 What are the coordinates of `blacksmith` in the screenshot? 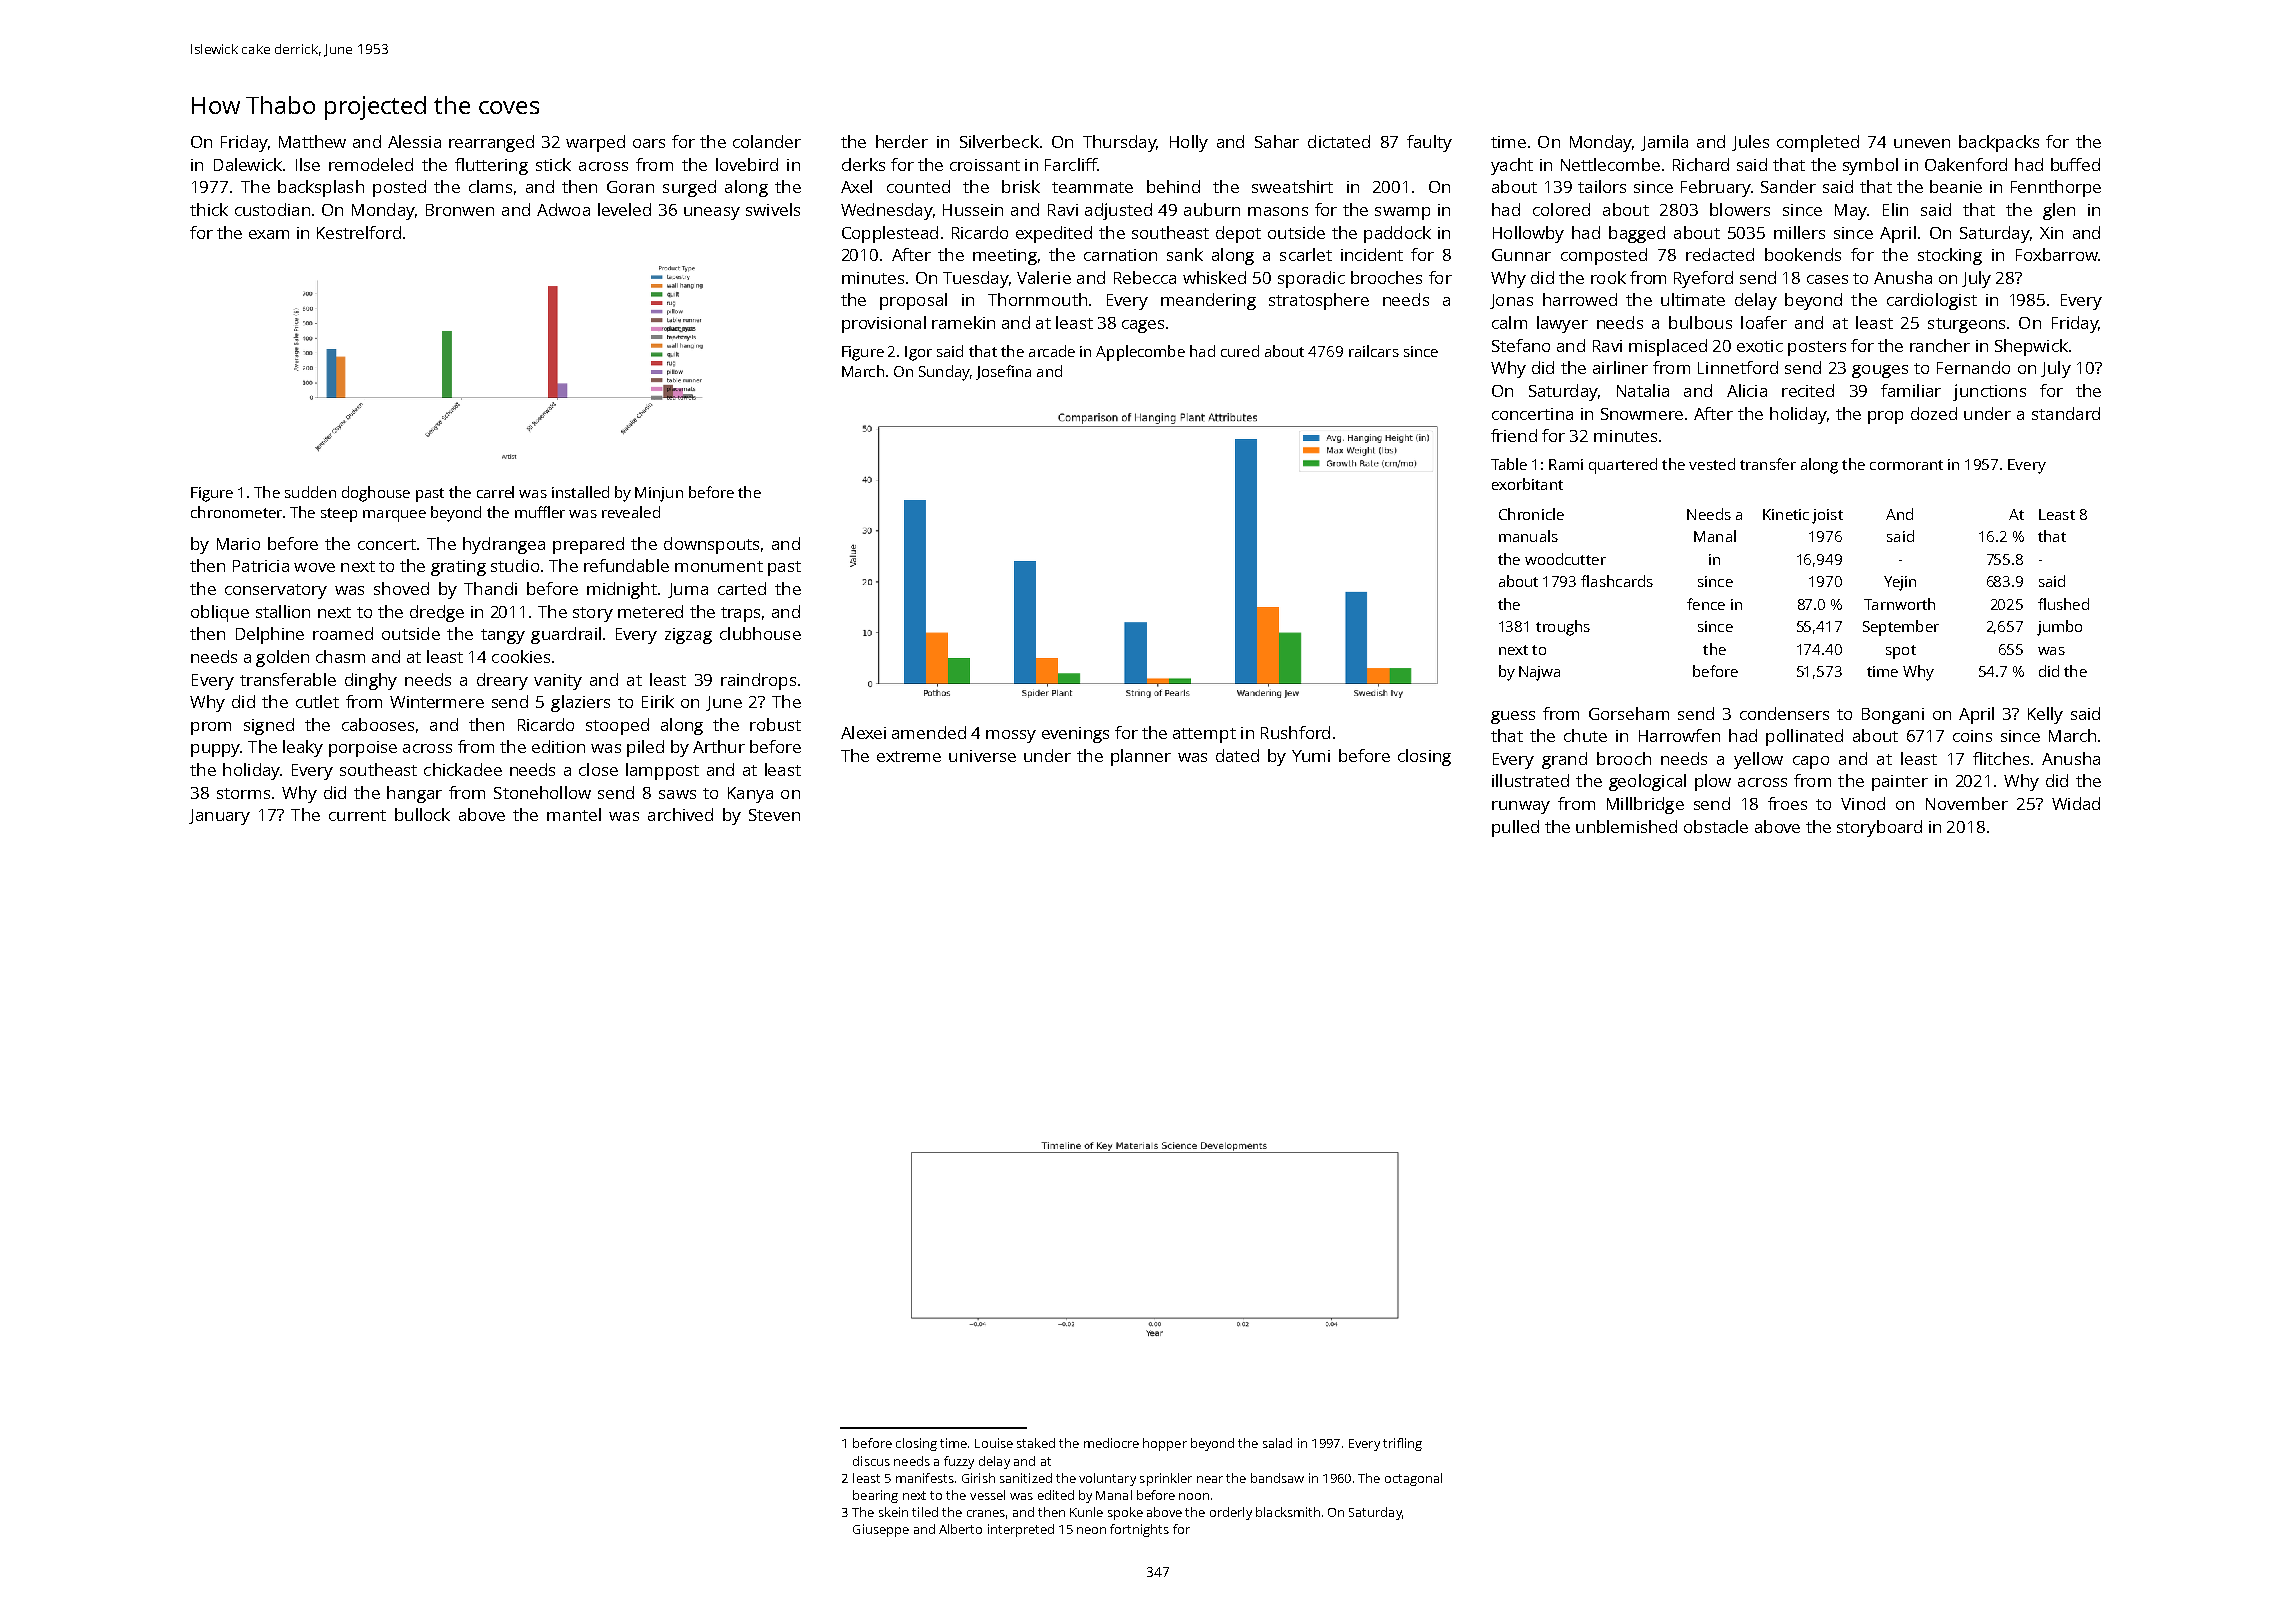 It's located at (1288, 1512).
